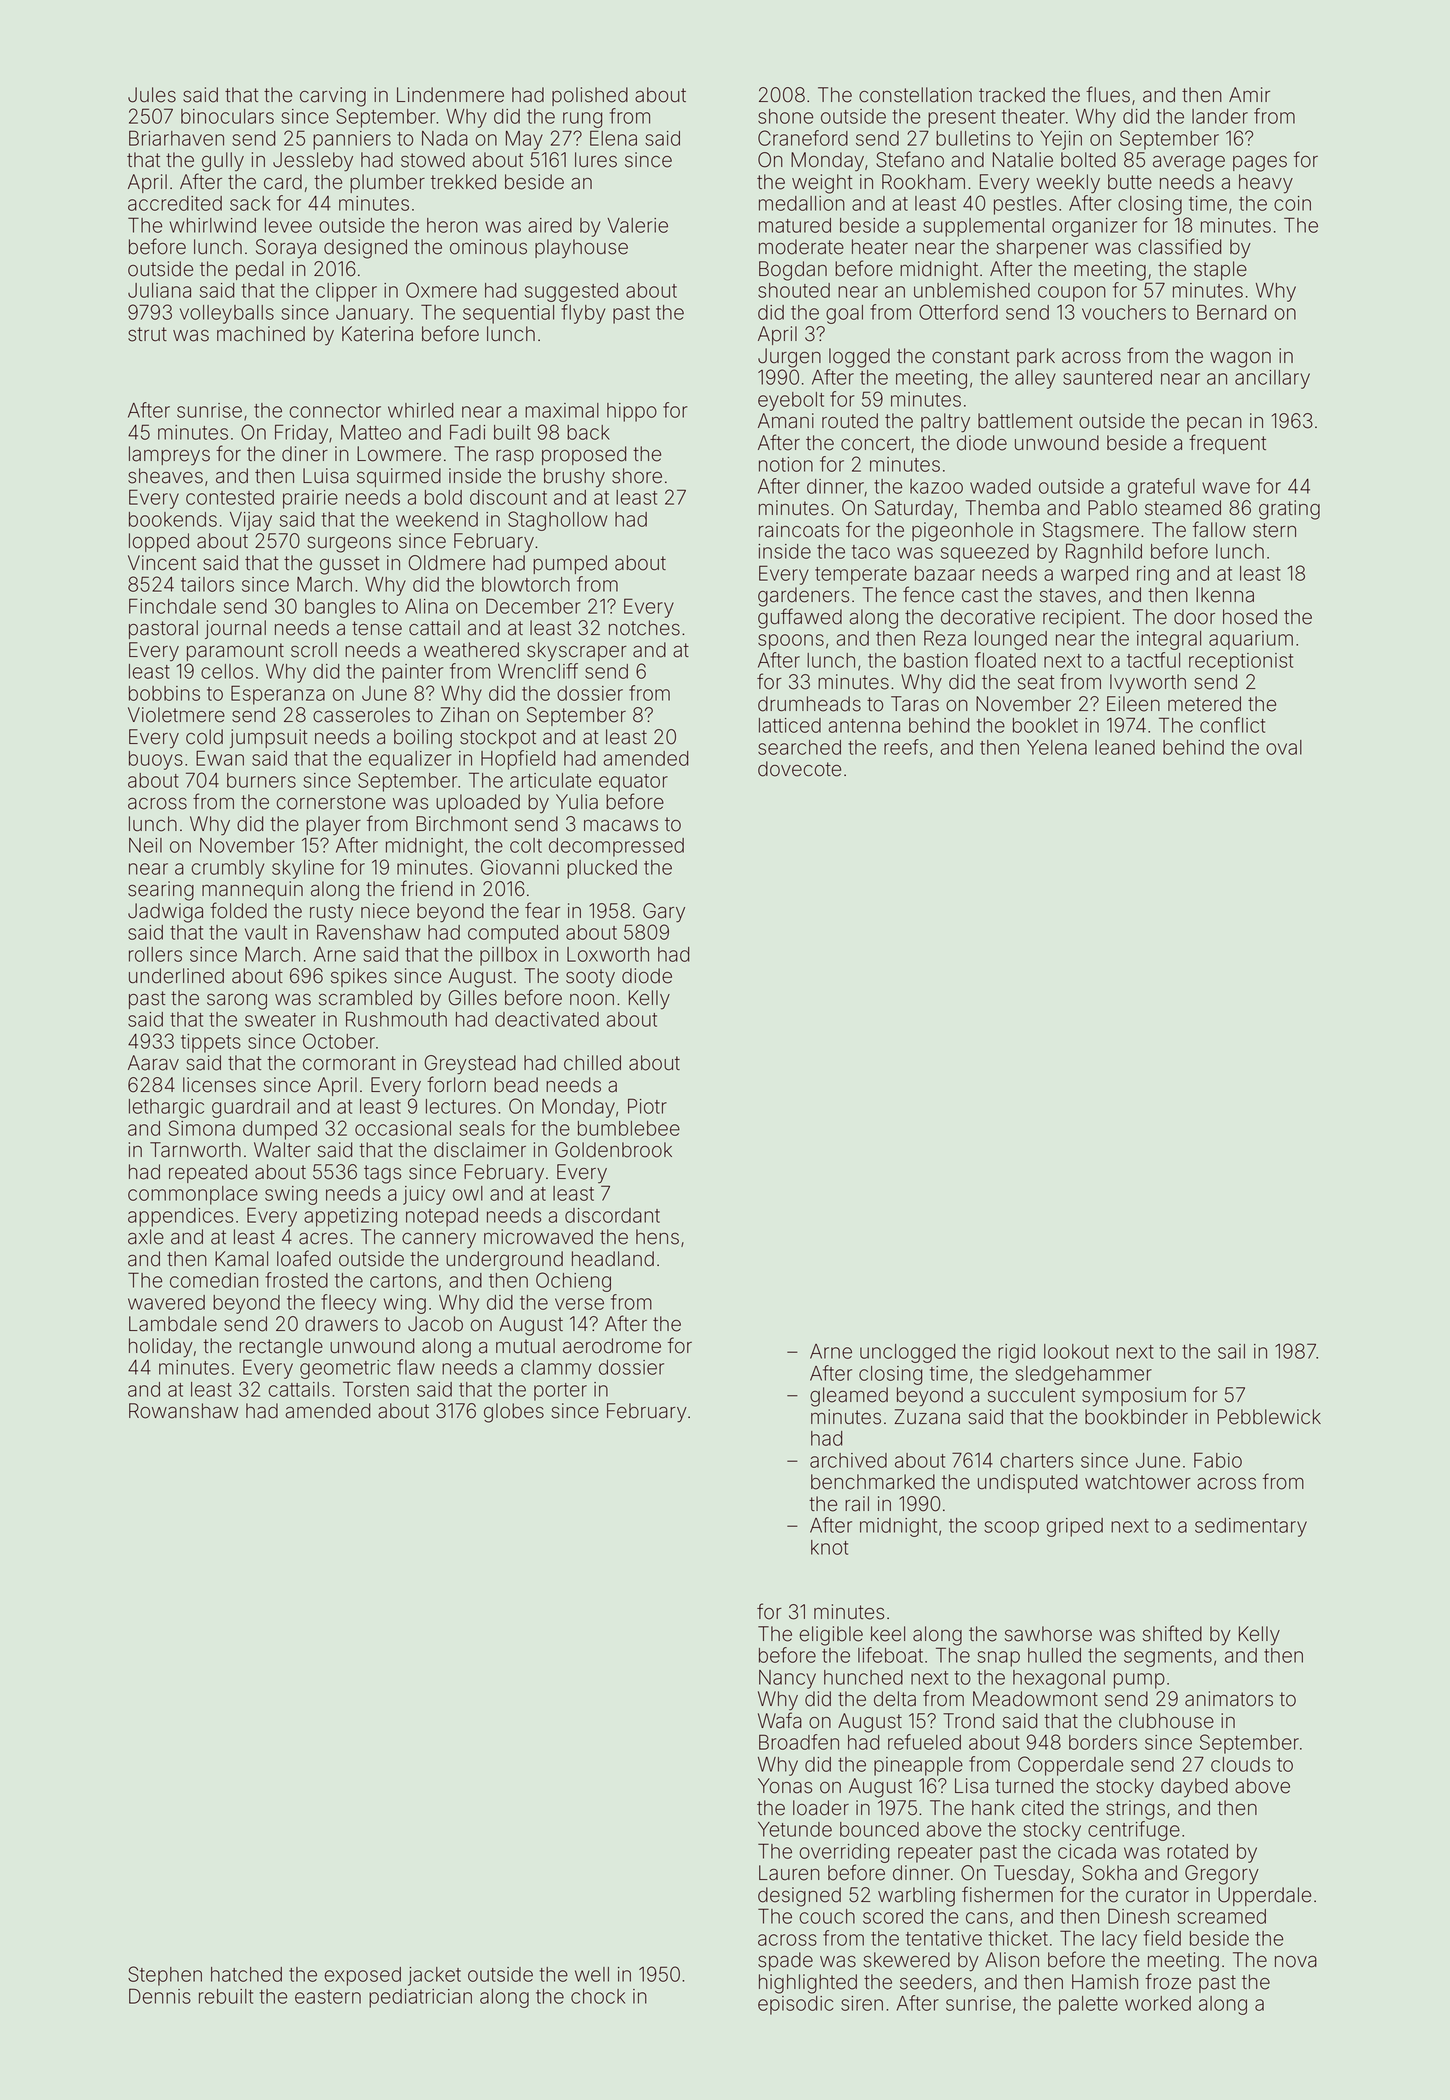 This screenshot has width=1450, height=2100. Describe the element at coordinates (314, 650) in the screenshot. I see `scroll` at that location.
